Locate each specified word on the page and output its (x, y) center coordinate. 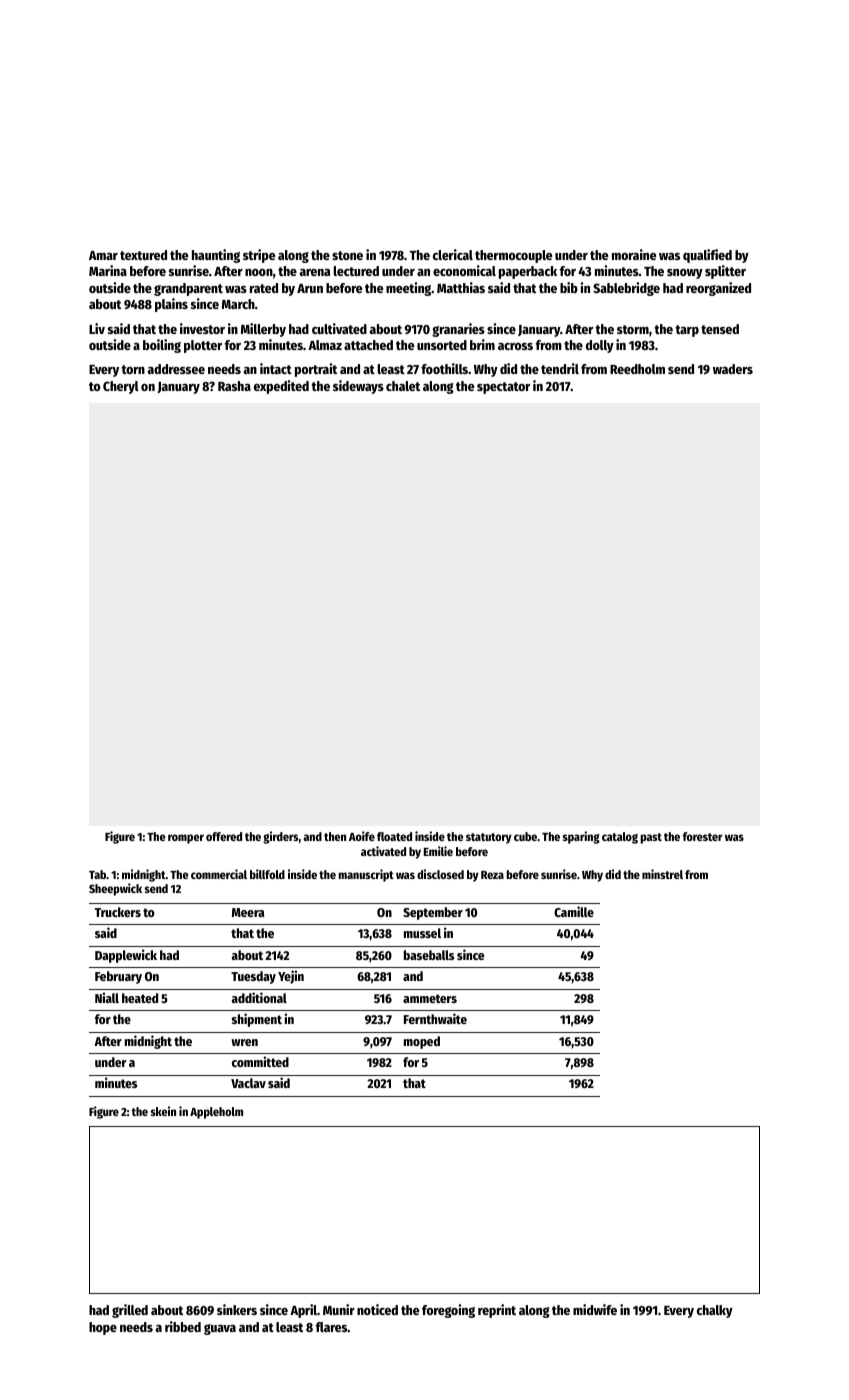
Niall (107, 997)
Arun (310, 288)
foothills (444, 368)
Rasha (234, 386)
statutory (489, 838)
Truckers (118, 912)
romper (186, 839)
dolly (600, 346)
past (651, 838)
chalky (715, 1311)
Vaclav (248, 1083)
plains (171, 305)
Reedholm (637, 369)
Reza (492, 875)
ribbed (183, 1326)
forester (703, 836)
